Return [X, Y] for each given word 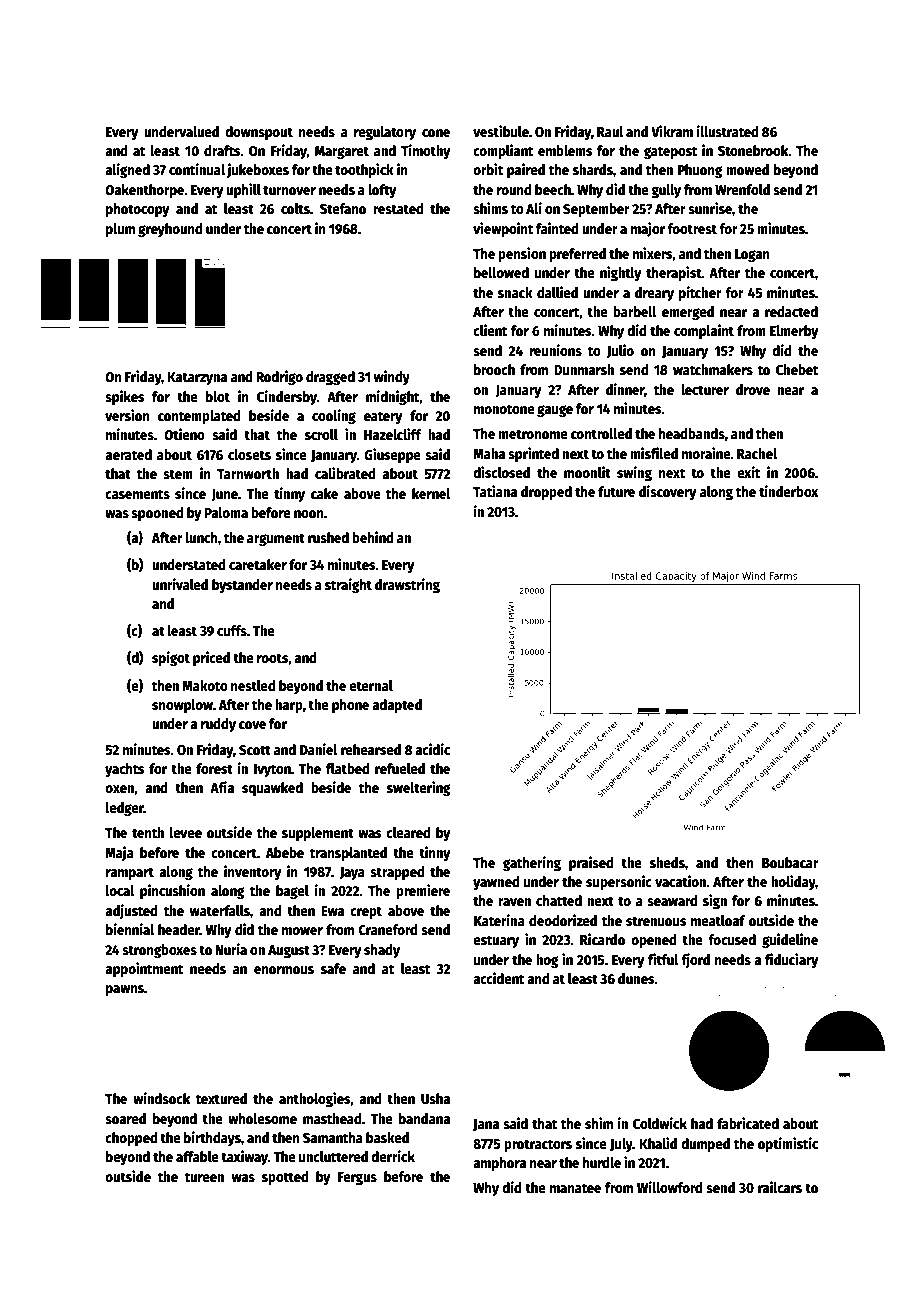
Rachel [757, 453]
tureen [204, 1177]
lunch [202, 537]
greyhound [170, 230]
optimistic [788, 1144]
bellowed [501, 272]
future [616, 491]
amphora [499, 1164]
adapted [397, 706]
